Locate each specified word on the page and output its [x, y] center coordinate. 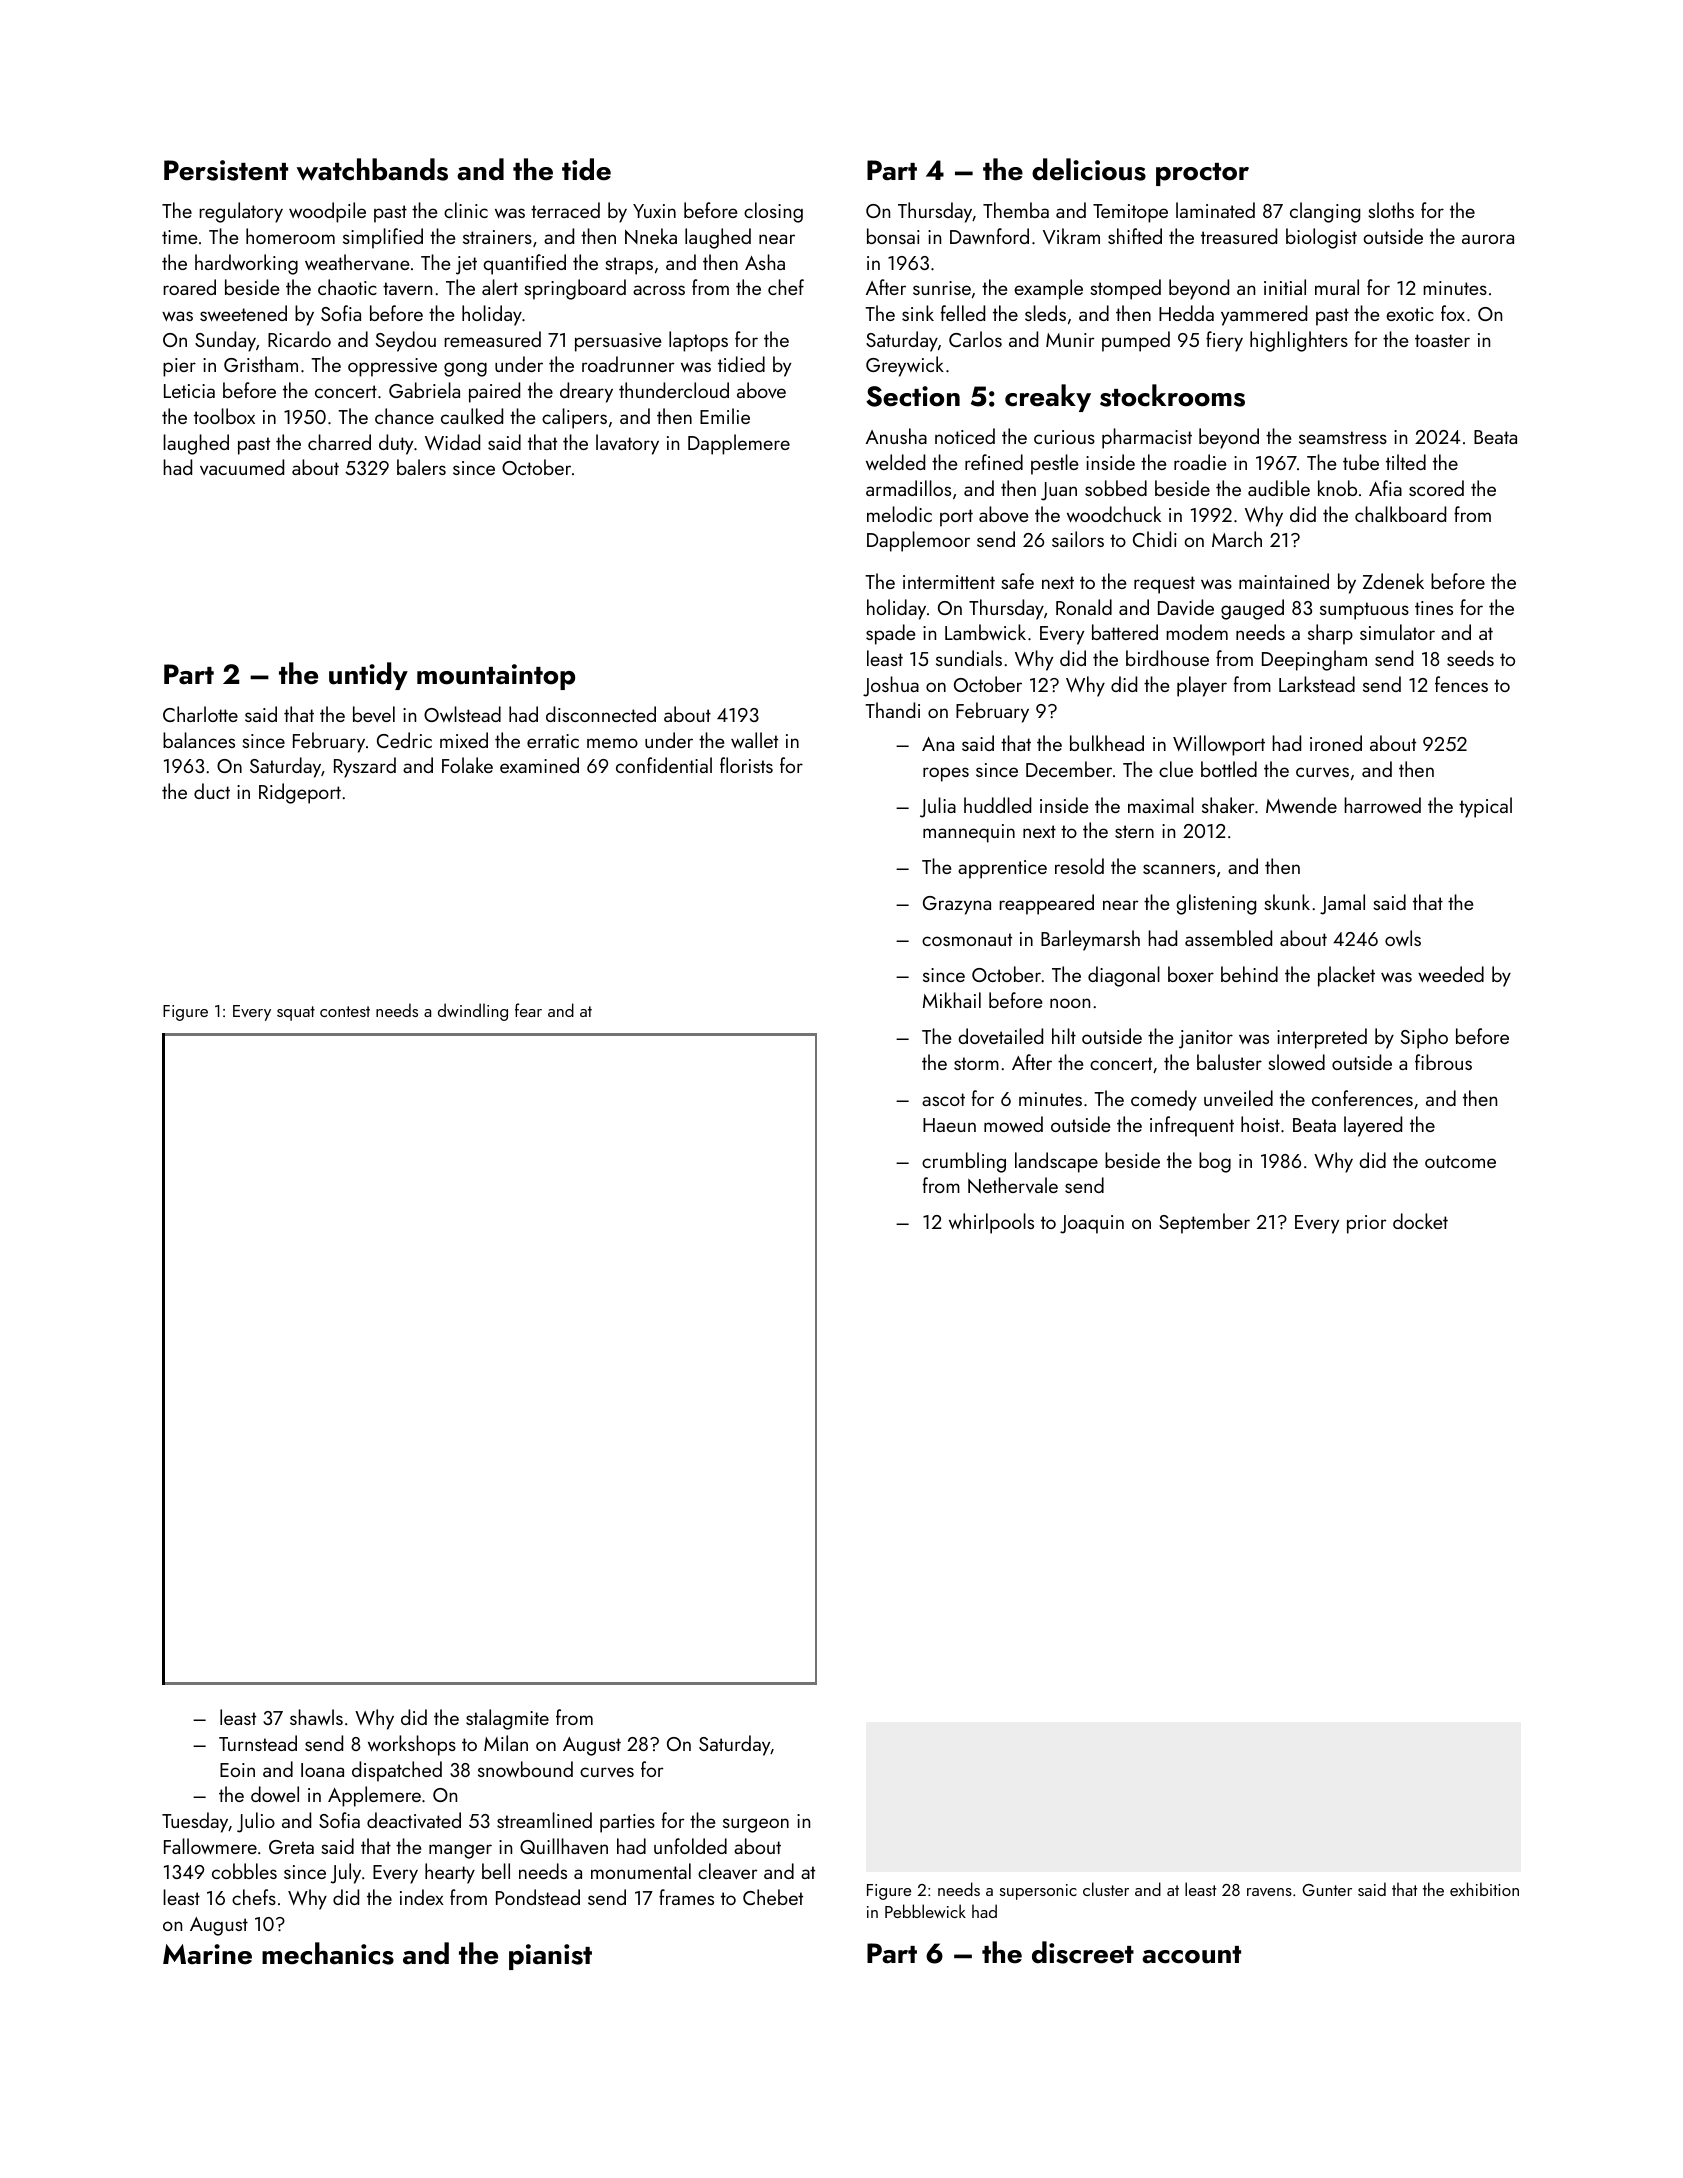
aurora [1488, 239]
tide [586, 169]
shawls [316, 1717]
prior [1367, 1224]
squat [296, 1013]
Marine [207, 1954]
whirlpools [991, 1223]
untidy [368, 676]
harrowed [1382, 805]
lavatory [627, 444]
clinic [466, 210]
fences [1461, 684]
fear [528, 1010]
